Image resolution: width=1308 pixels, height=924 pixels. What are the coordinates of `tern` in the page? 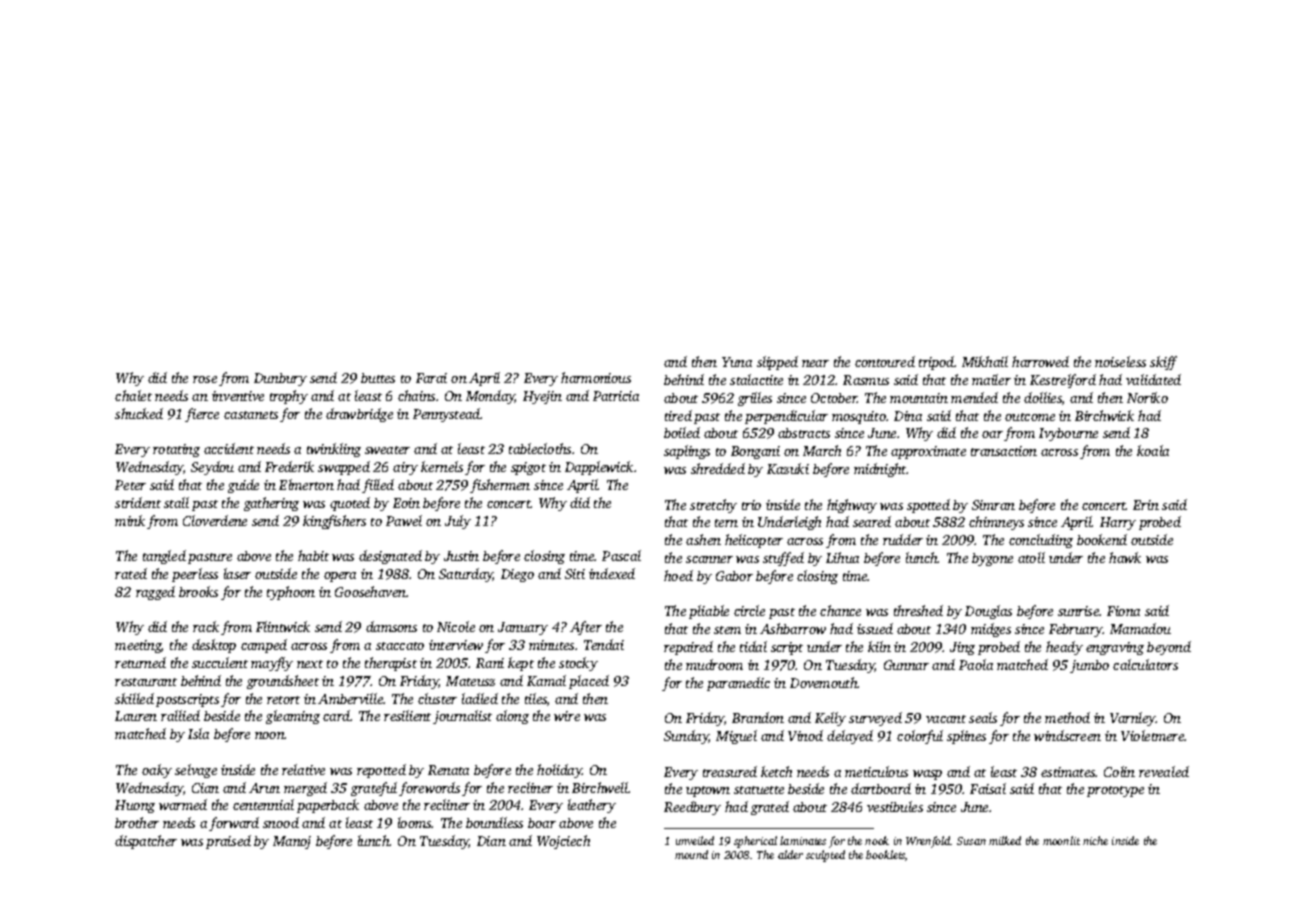 It's located at (726, 523).
